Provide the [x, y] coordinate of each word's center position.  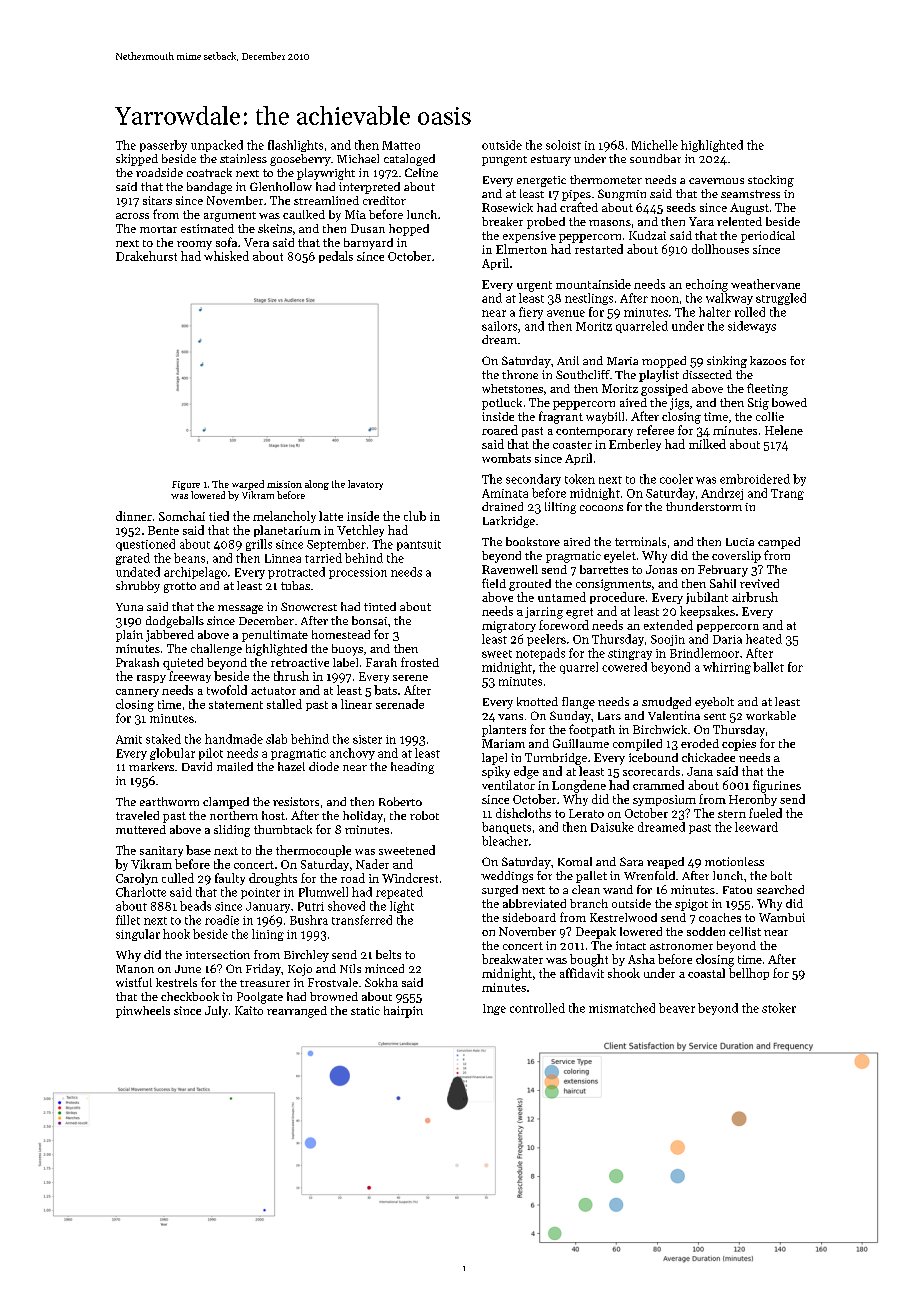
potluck [502, 404]
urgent [534, 286]
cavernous [716, 181]
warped [248, 485]
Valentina [674, 715]
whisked [226, 256]
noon [665, 299]
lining [268, 935]
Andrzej [722, 494]
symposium [664, 800]
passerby [163, 146]
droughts [273, 879]
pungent [504, 161]
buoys [347, 650]
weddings [507, 877]
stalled [284, 704]
